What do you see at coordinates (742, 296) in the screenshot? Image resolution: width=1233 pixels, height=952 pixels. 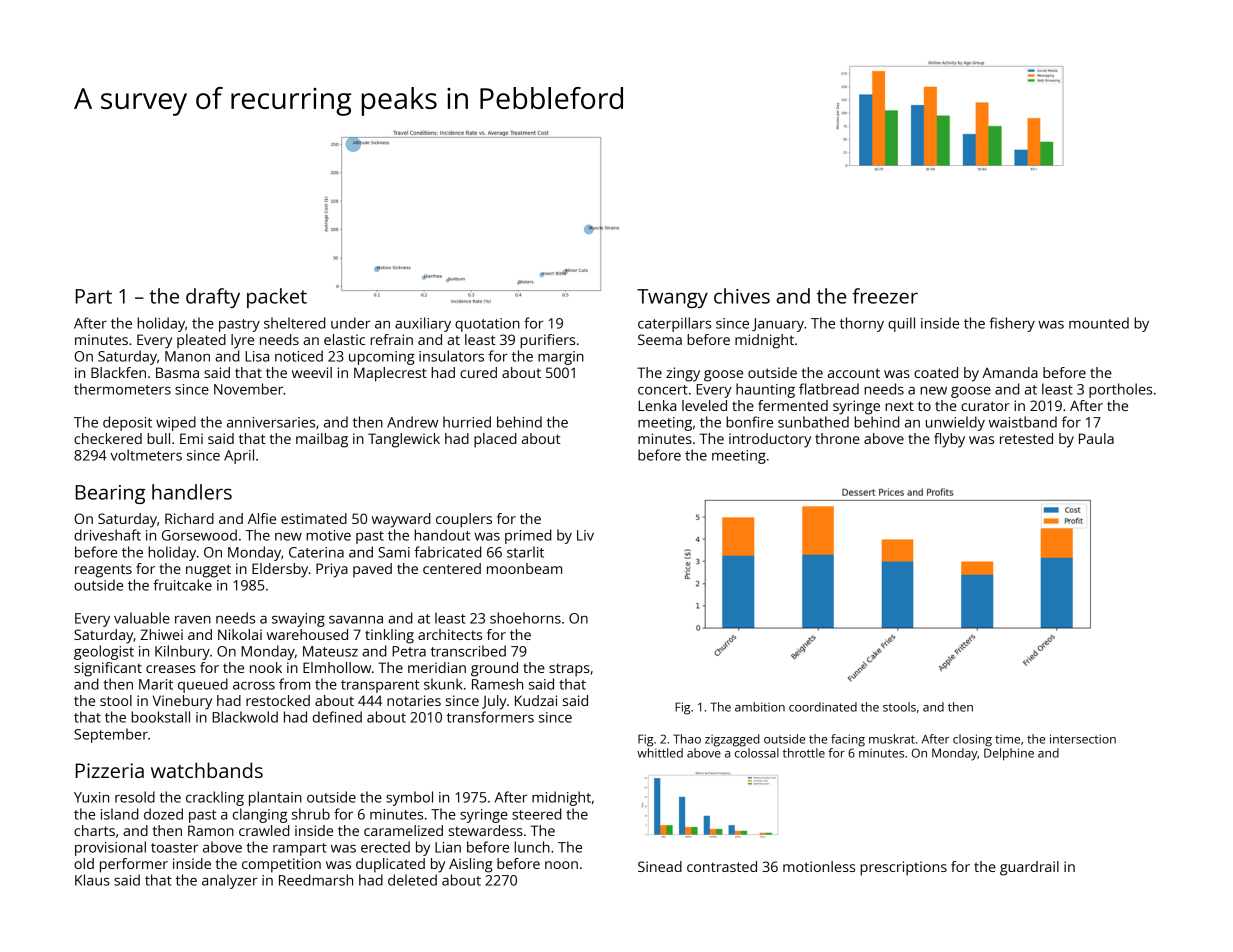 I see `chives` at bounding box center [742, 296].
